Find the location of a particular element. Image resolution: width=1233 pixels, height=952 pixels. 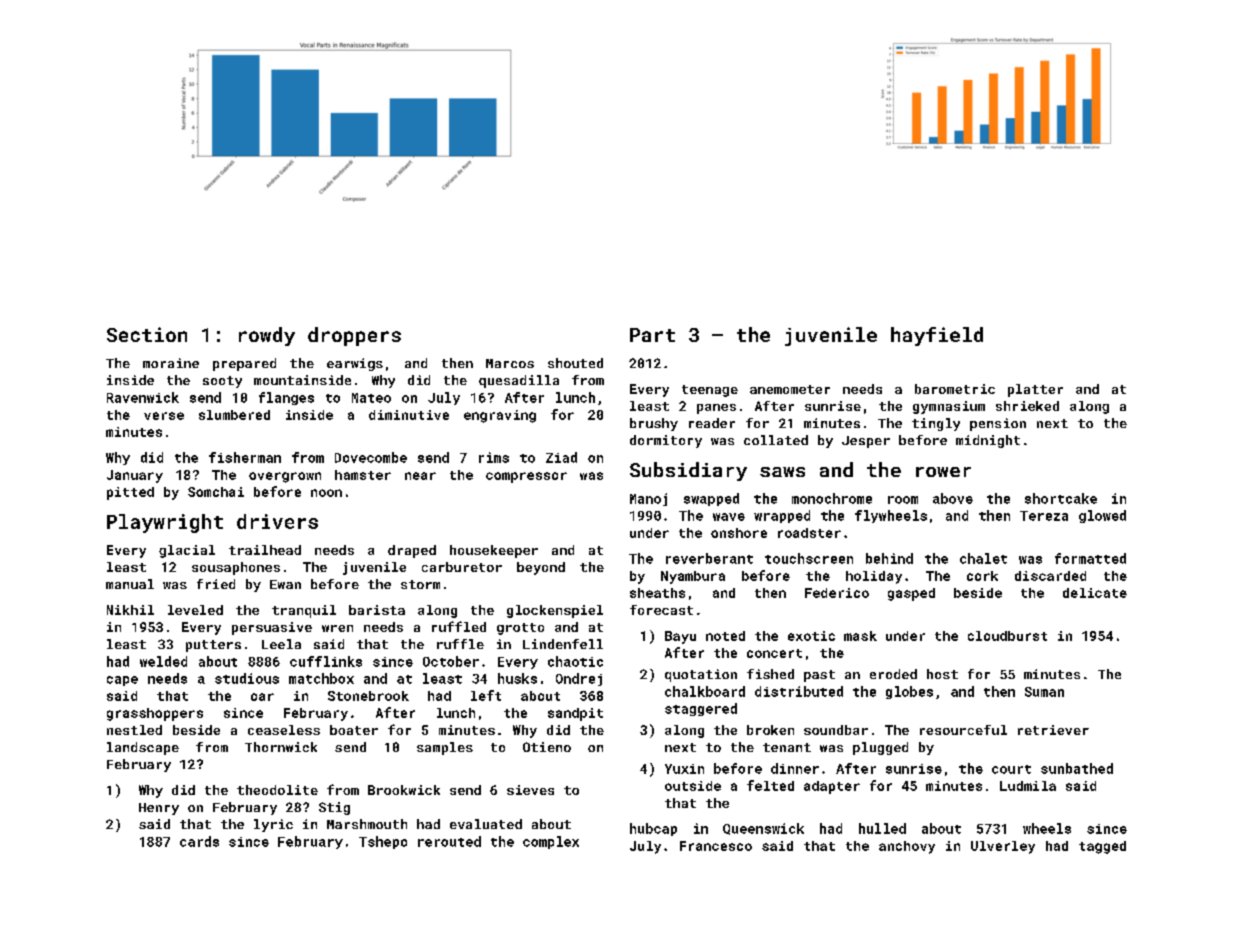

welded is located at coordinates (163, 661).
